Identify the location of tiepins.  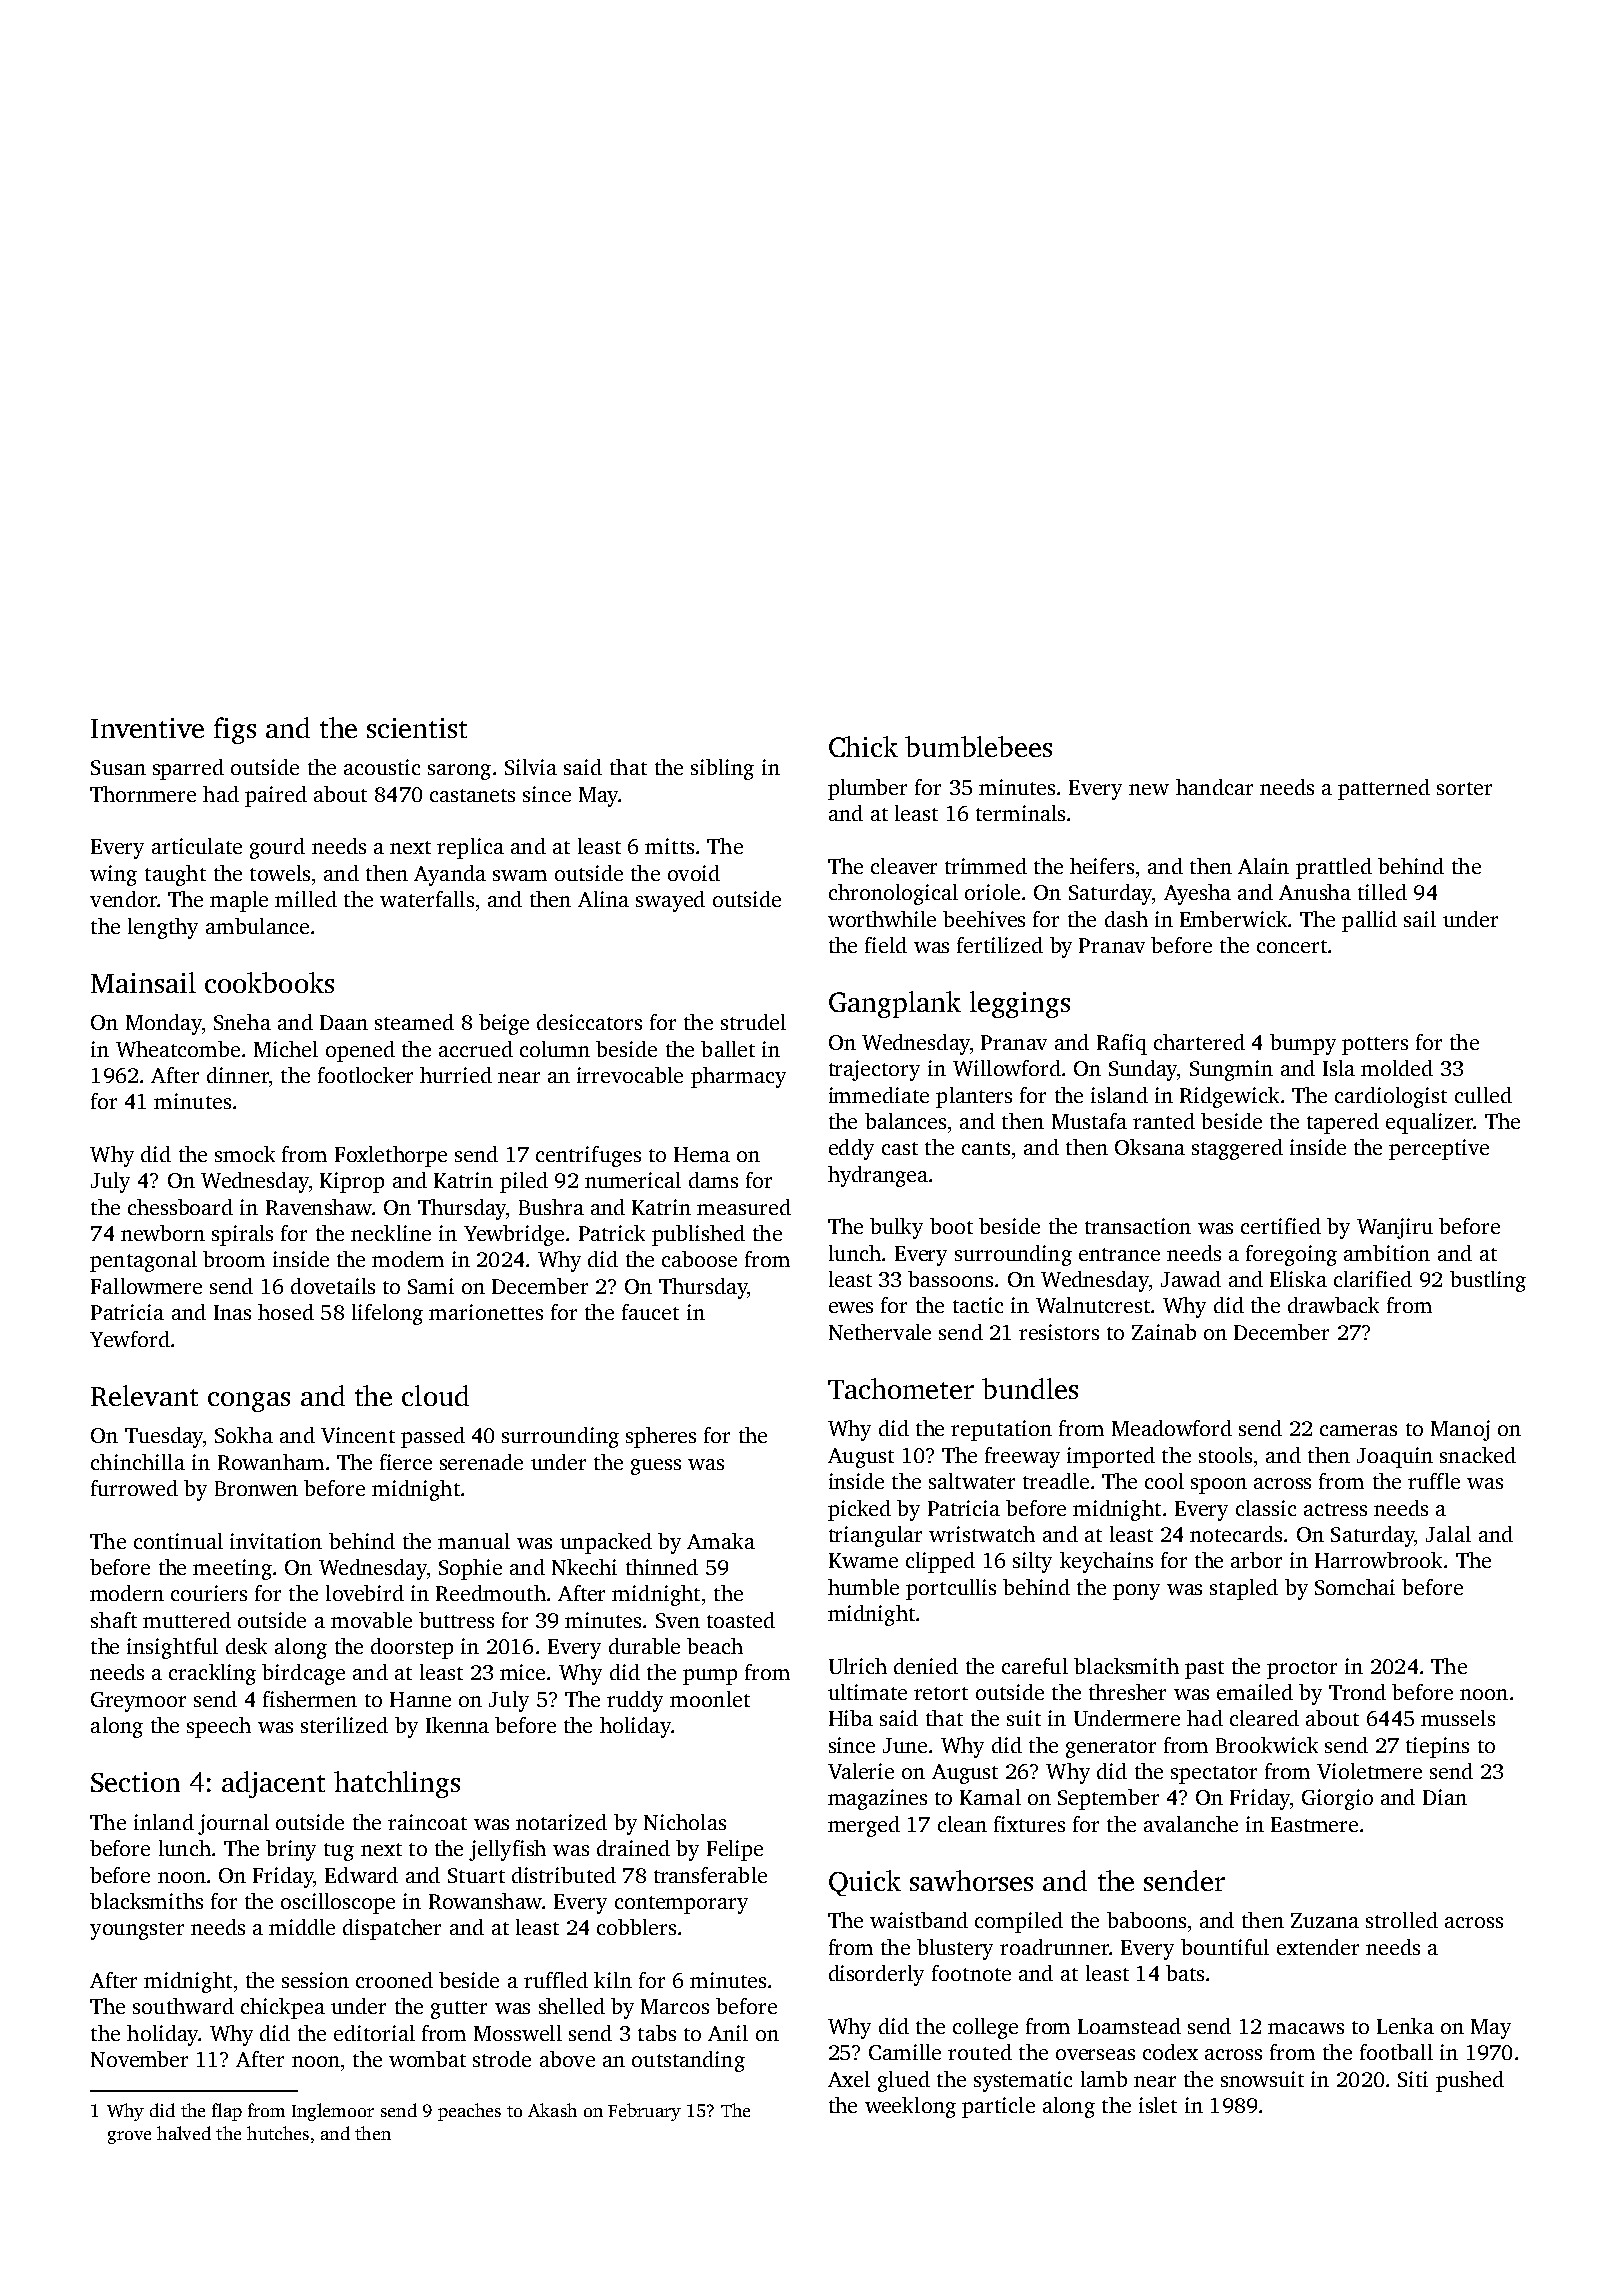
(1437, 1747).
